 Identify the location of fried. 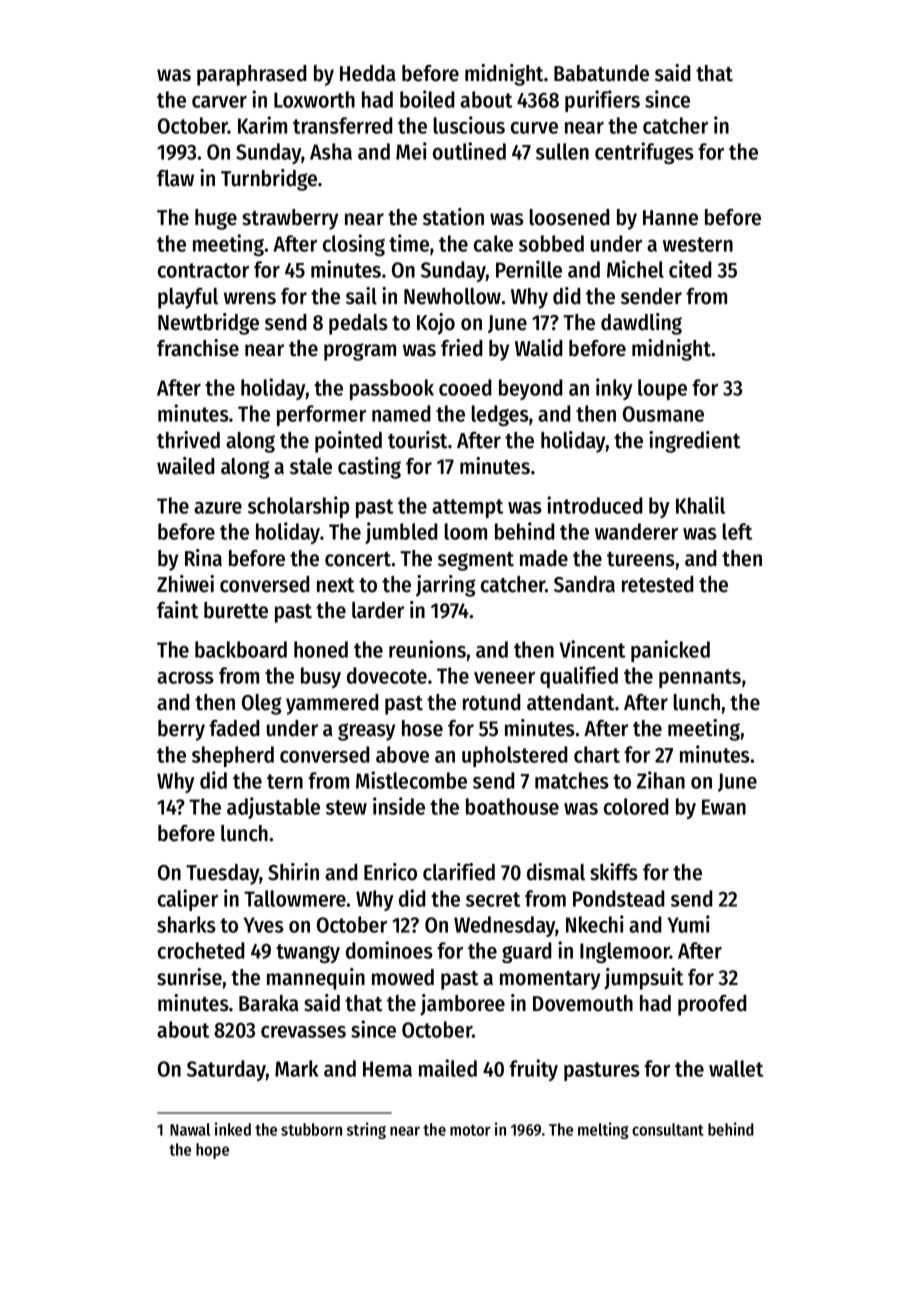
(462, 348).
